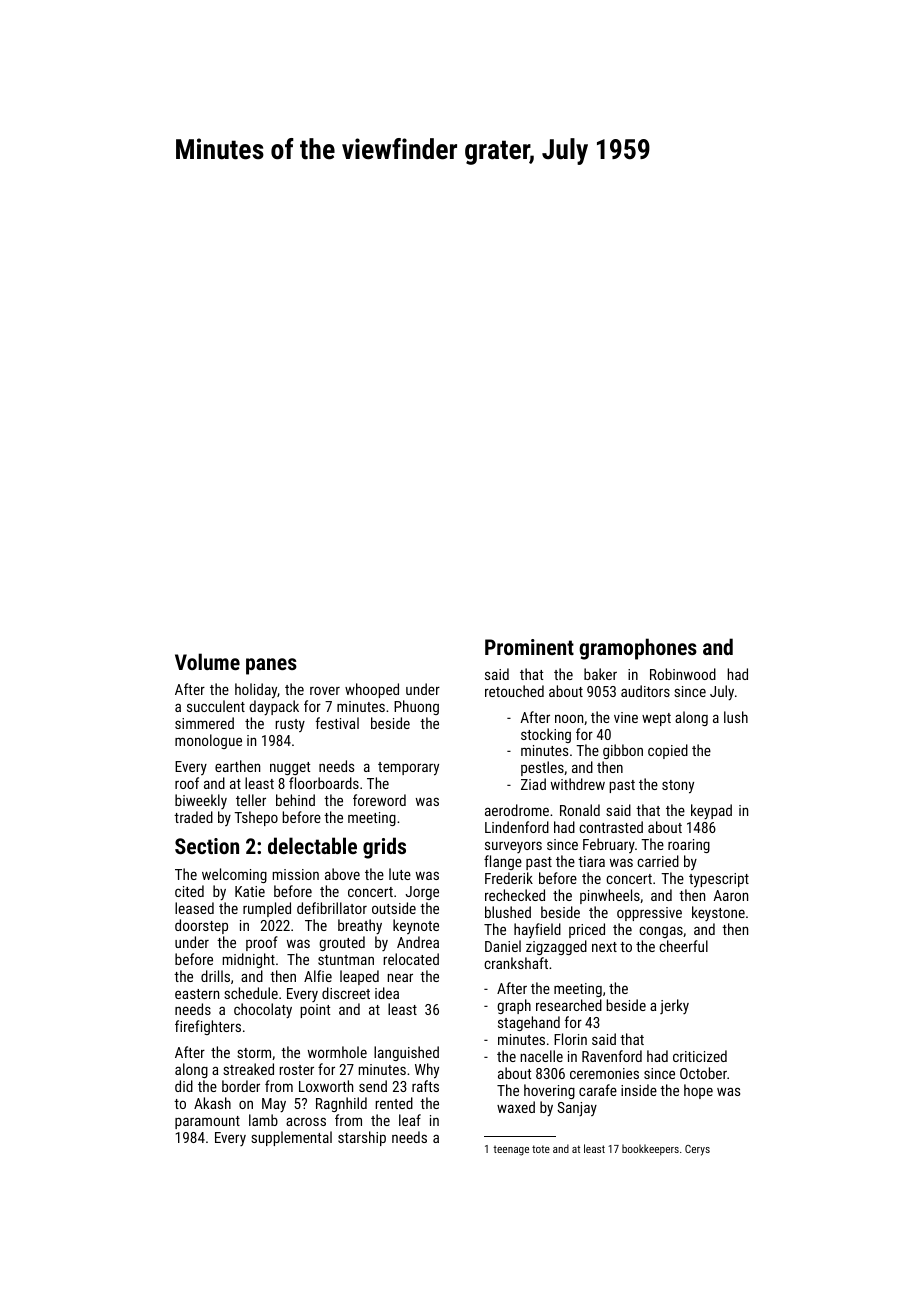 Image resolution: width=924 pixels, height=1311 pixels. What do you see at coordinates (291, 1138) in the screenshot?
I see `supplemental` at bounding box center [291, 1138].
